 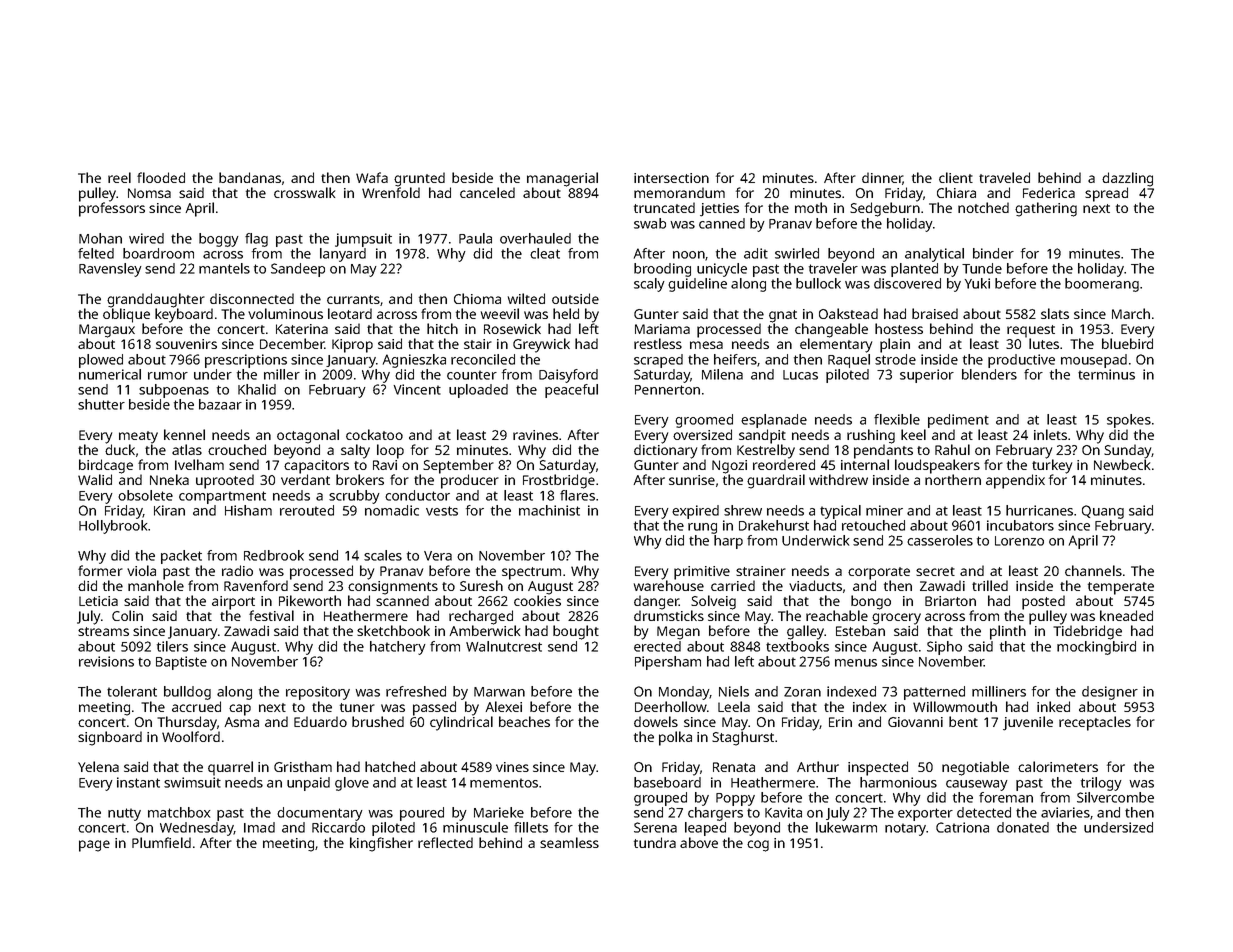 I want to click on flexible, so click(x=897, y=419).
